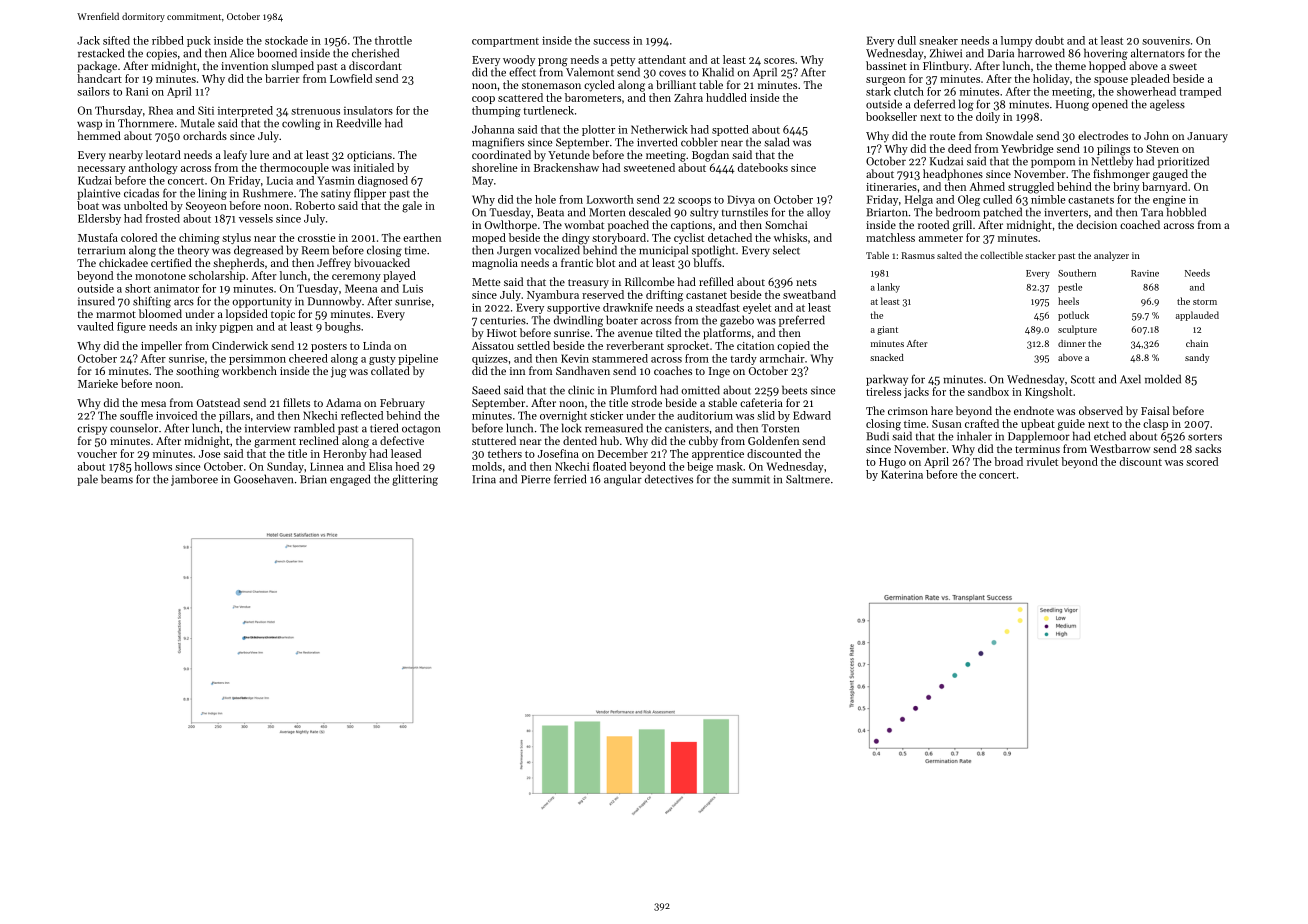  What do you see at coordinates (1170, 175) in the page?
I see `gauged` at bounding box center [1170, 175].
